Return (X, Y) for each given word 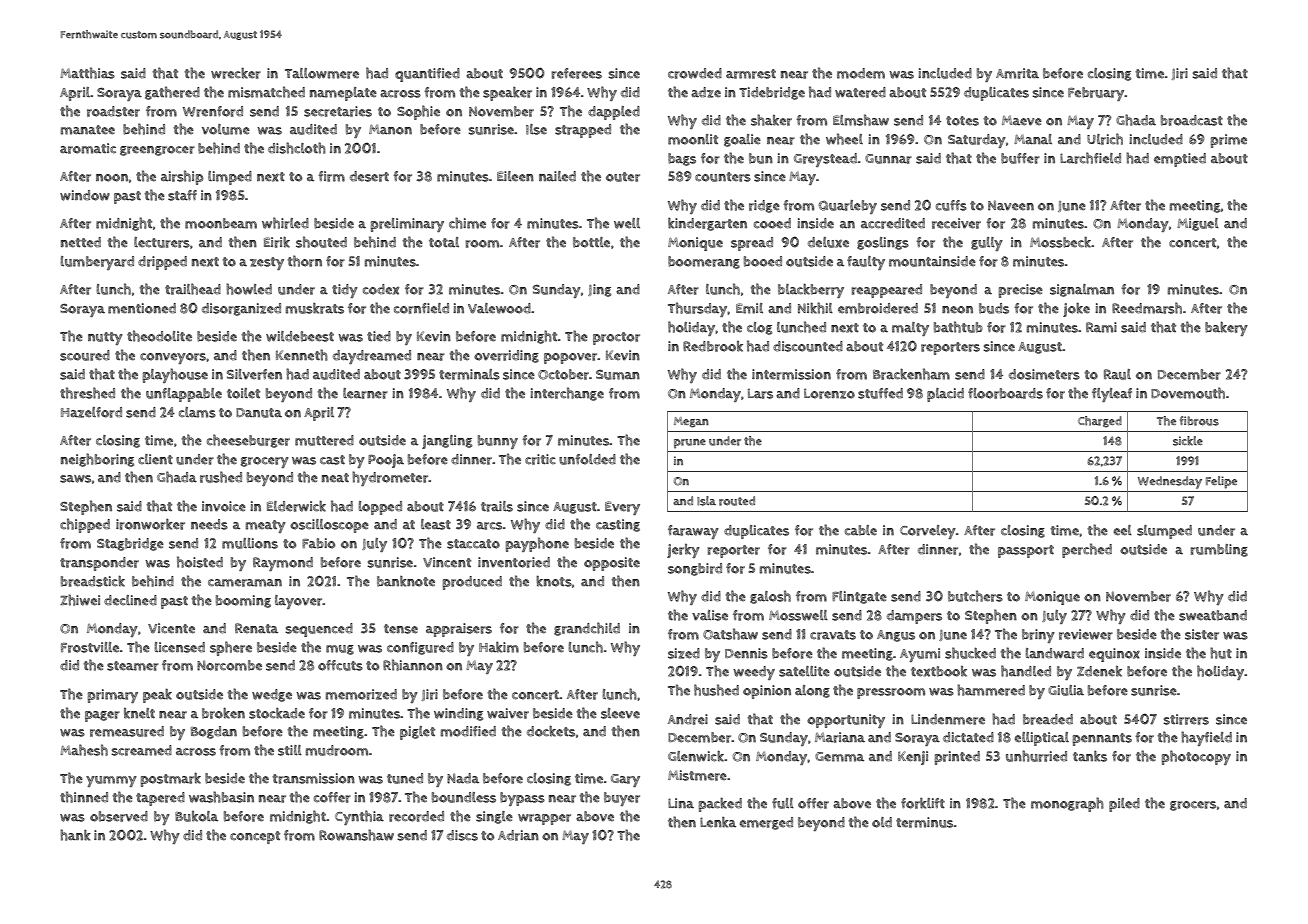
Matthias (87, 73)
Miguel (1198, 224)
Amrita (1017, 73)
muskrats (315, 308)
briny (1038, 636)
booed (763, 261)
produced (472, 583)
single (494, 817)
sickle (1188, 441)
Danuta (259, 413)
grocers (1193, 806)
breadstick (93, 581)
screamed (142, 750)
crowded (695, 73)
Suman (618, 375)
